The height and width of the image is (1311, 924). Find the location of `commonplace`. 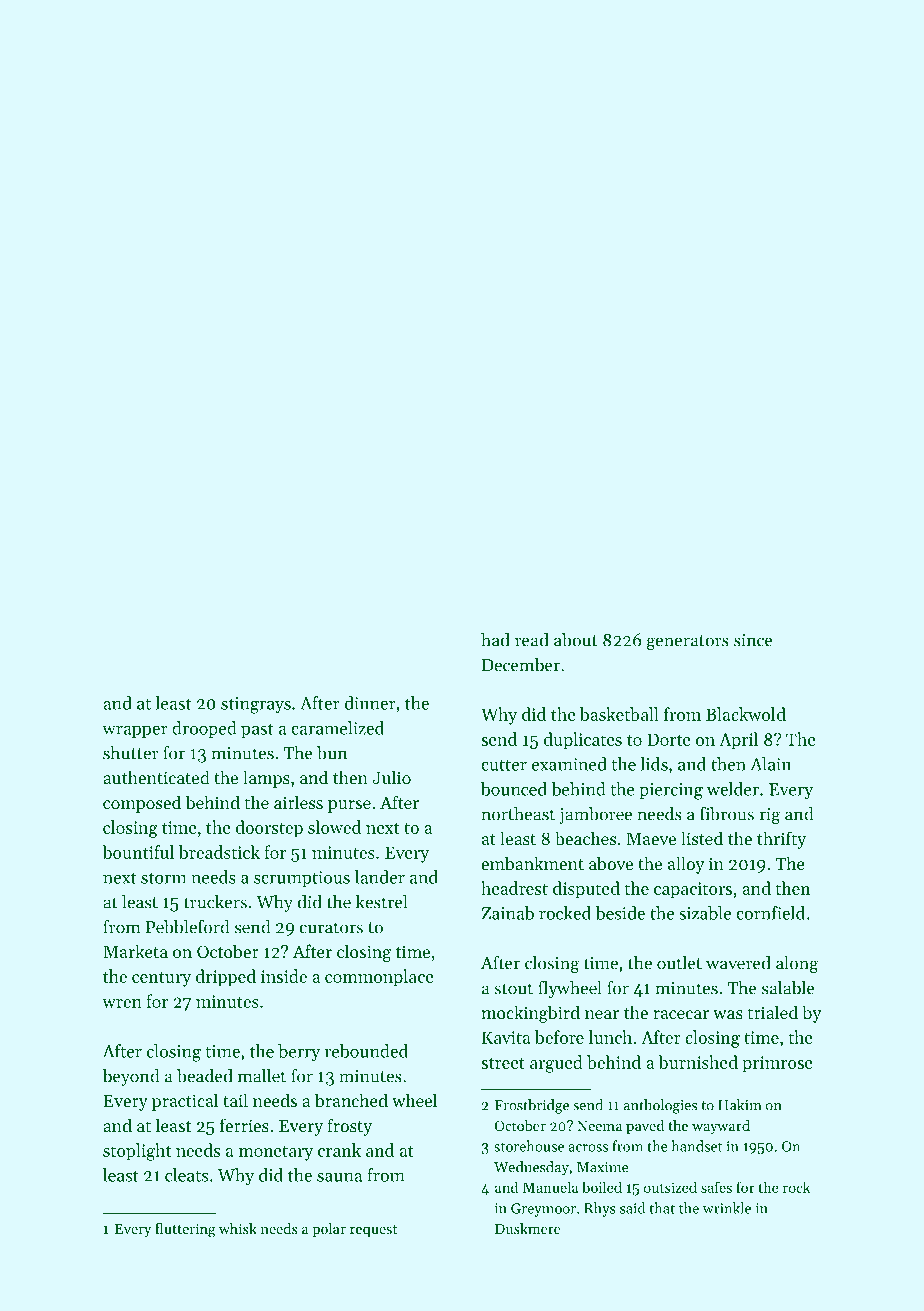

commonplace is located at coordinates (379, 978).
